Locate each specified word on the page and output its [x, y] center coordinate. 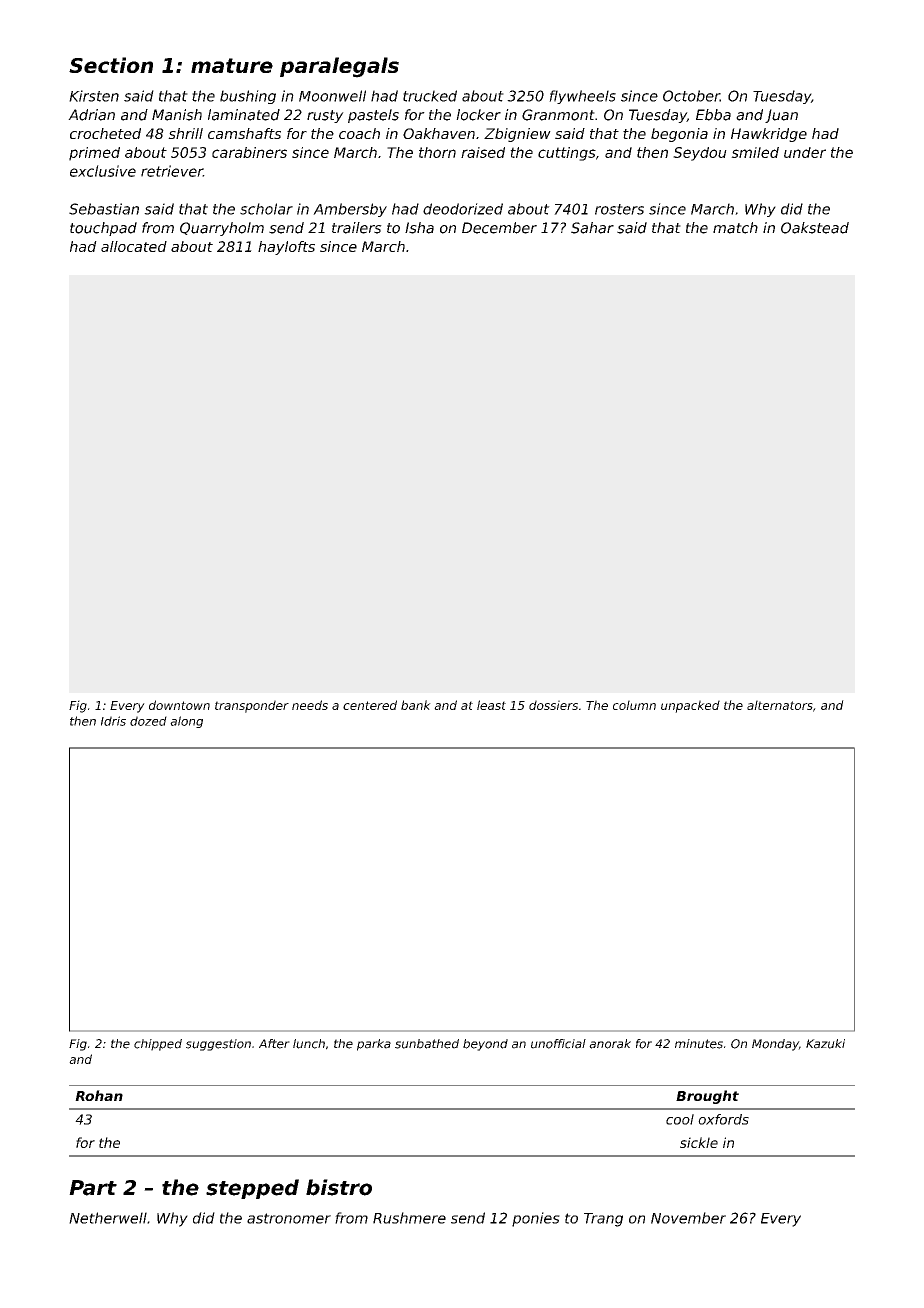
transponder [252, 706]
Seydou [700, 154]
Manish [177, 115]
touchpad [103, 229]
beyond [485, 1045]
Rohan [99, 1095]
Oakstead [815, 228]
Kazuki [825, 1044]
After [274, 1044]
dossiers [553, 705]
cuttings [567, 154]
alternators [780, 705]
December [499, 228]
